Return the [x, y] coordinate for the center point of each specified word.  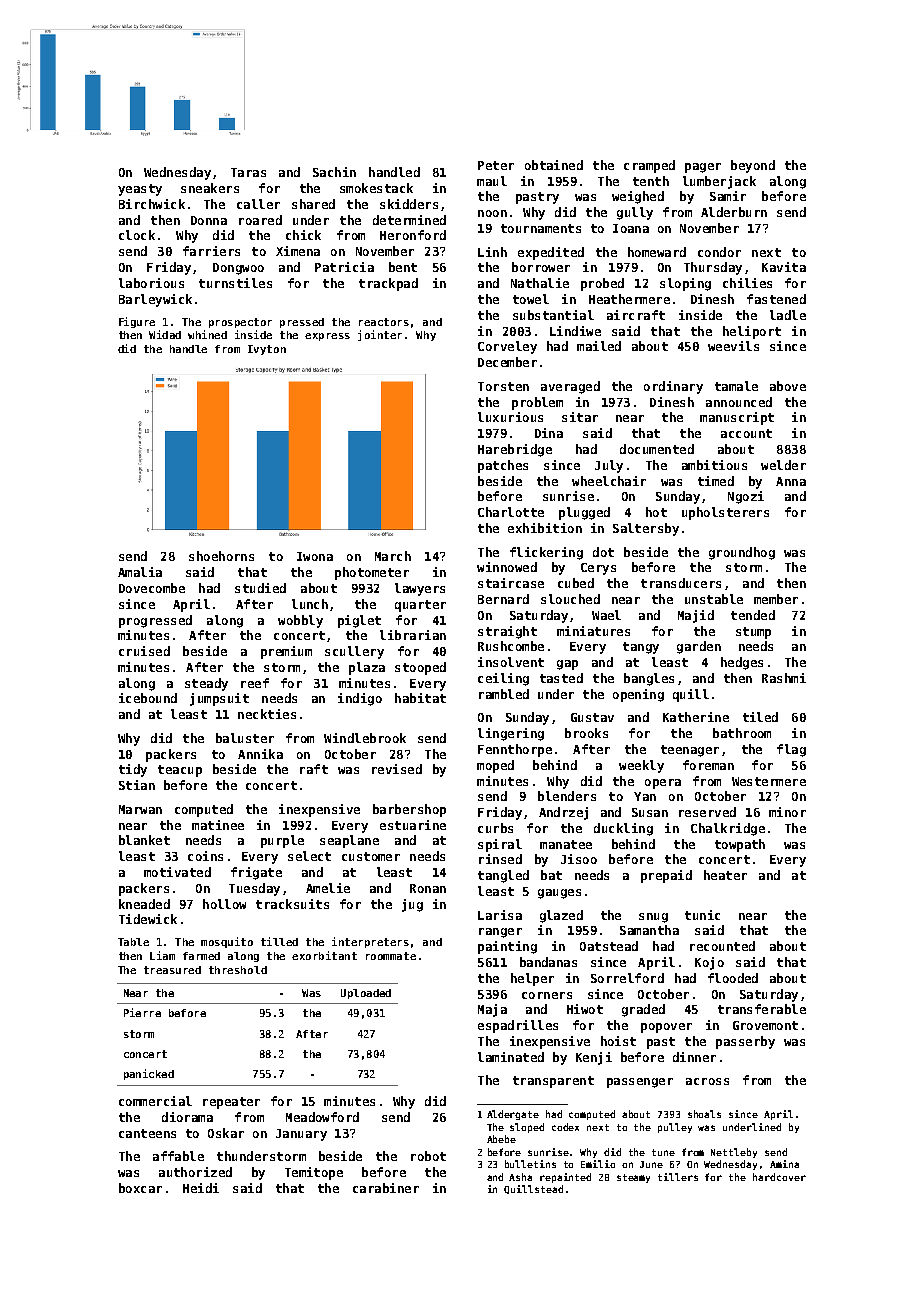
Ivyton [267, 350]
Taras [248, 172]
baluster [245, 738]
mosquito [227, 942]
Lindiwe [575, 331]
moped [495, 766]
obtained [554, 165]
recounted [722, 946]
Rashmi [784, 678]
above [788, 386]
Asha [520, 1177]
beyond [753, 166]
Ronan [428, 888]
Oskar [226, 1133]
